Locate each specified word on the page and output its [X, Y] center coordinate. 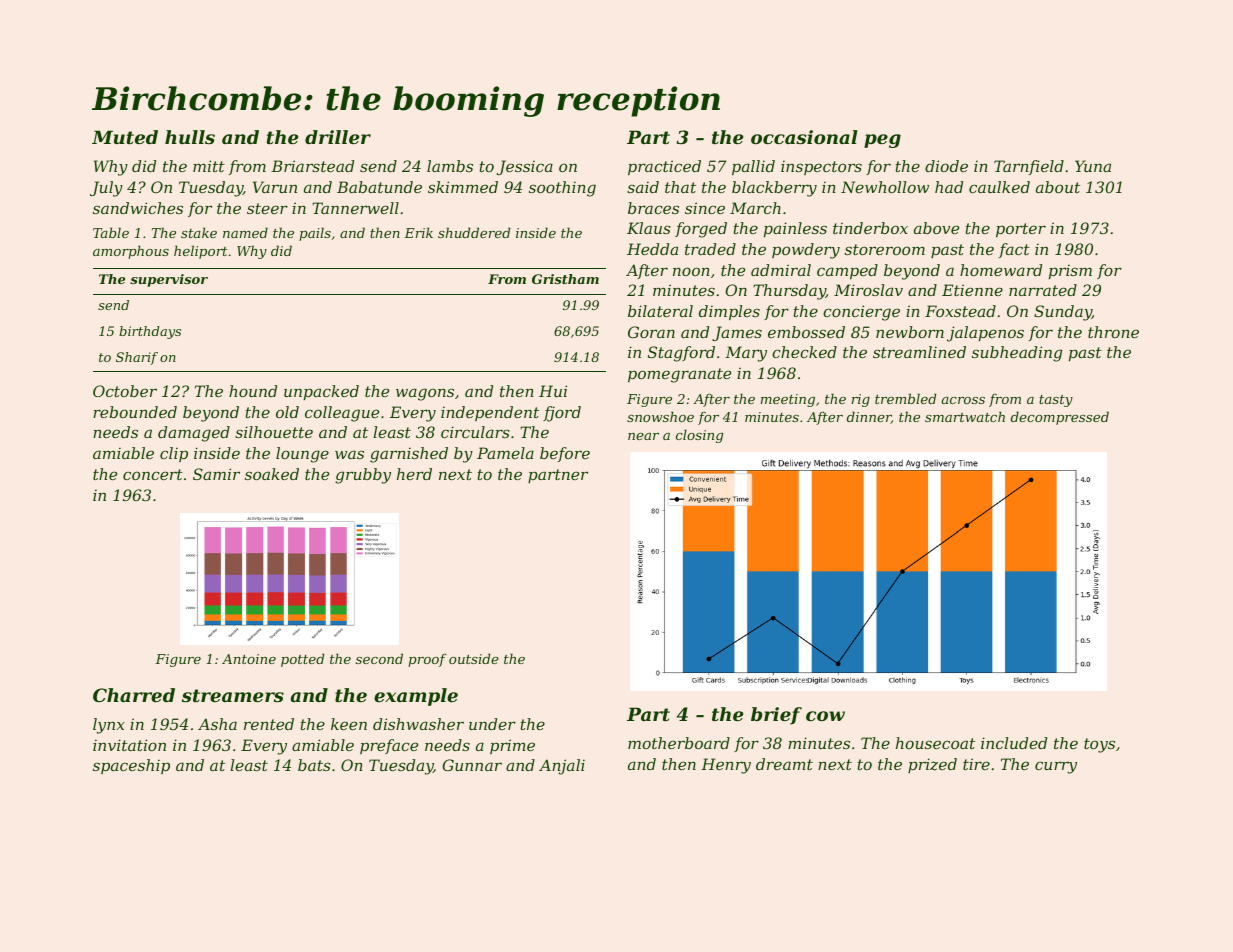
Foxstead [960, 311]
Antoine [249, 659]
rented [269, 724]
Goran [651, 332]
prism [1070, 271]
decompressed [1060, 418]
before [565, 454]
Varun [275, 187]
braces [653, 208]
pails [315, 234]
